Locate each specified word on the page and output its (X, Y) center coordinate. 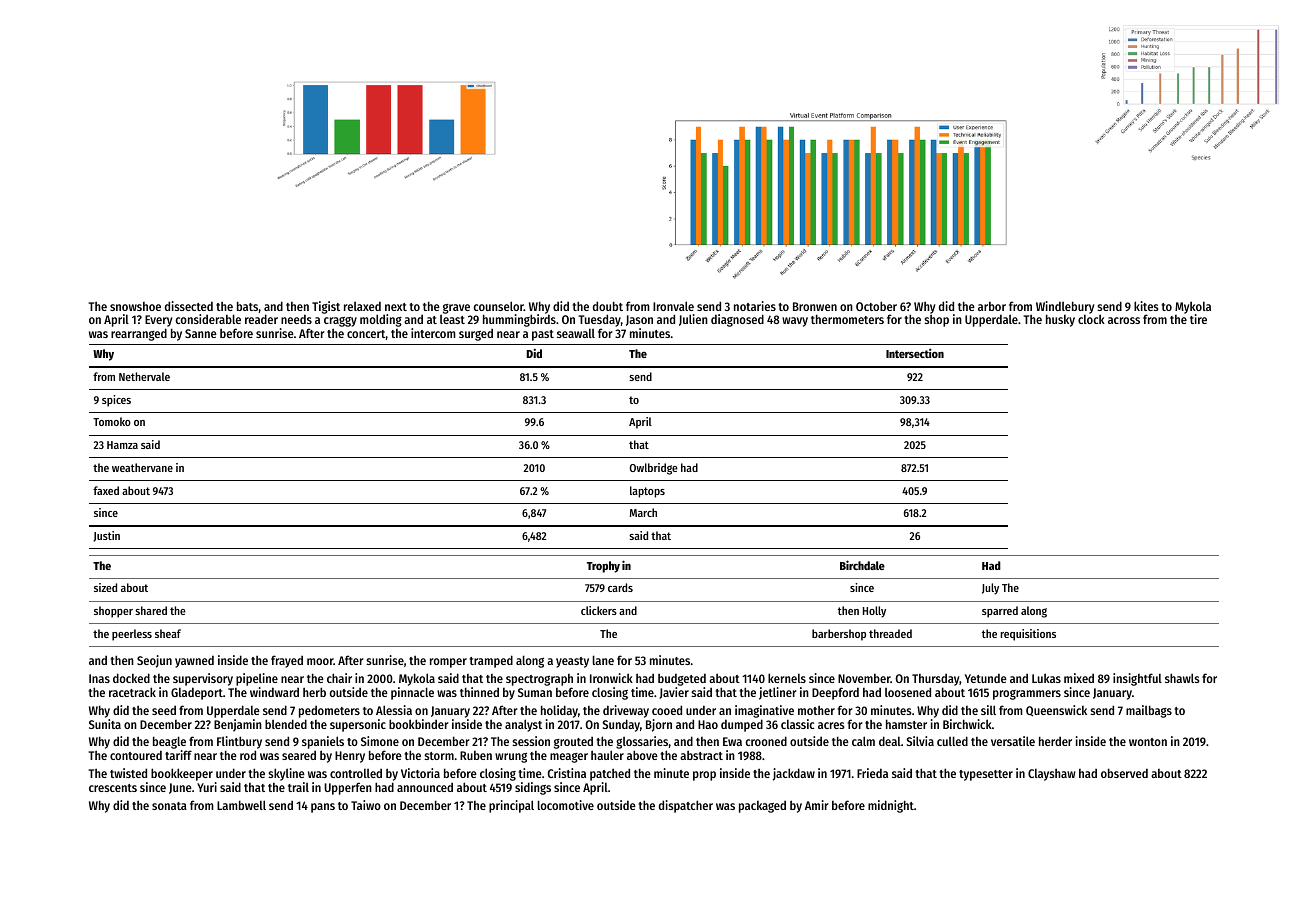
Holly (874, 612)
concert (366, 334)
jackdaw (794, 774)
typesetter (986, 775)
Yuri (207, 787)
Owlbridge (653, 469)
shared (151, 610)
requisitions (1028, 635)
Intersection (915, 353)
